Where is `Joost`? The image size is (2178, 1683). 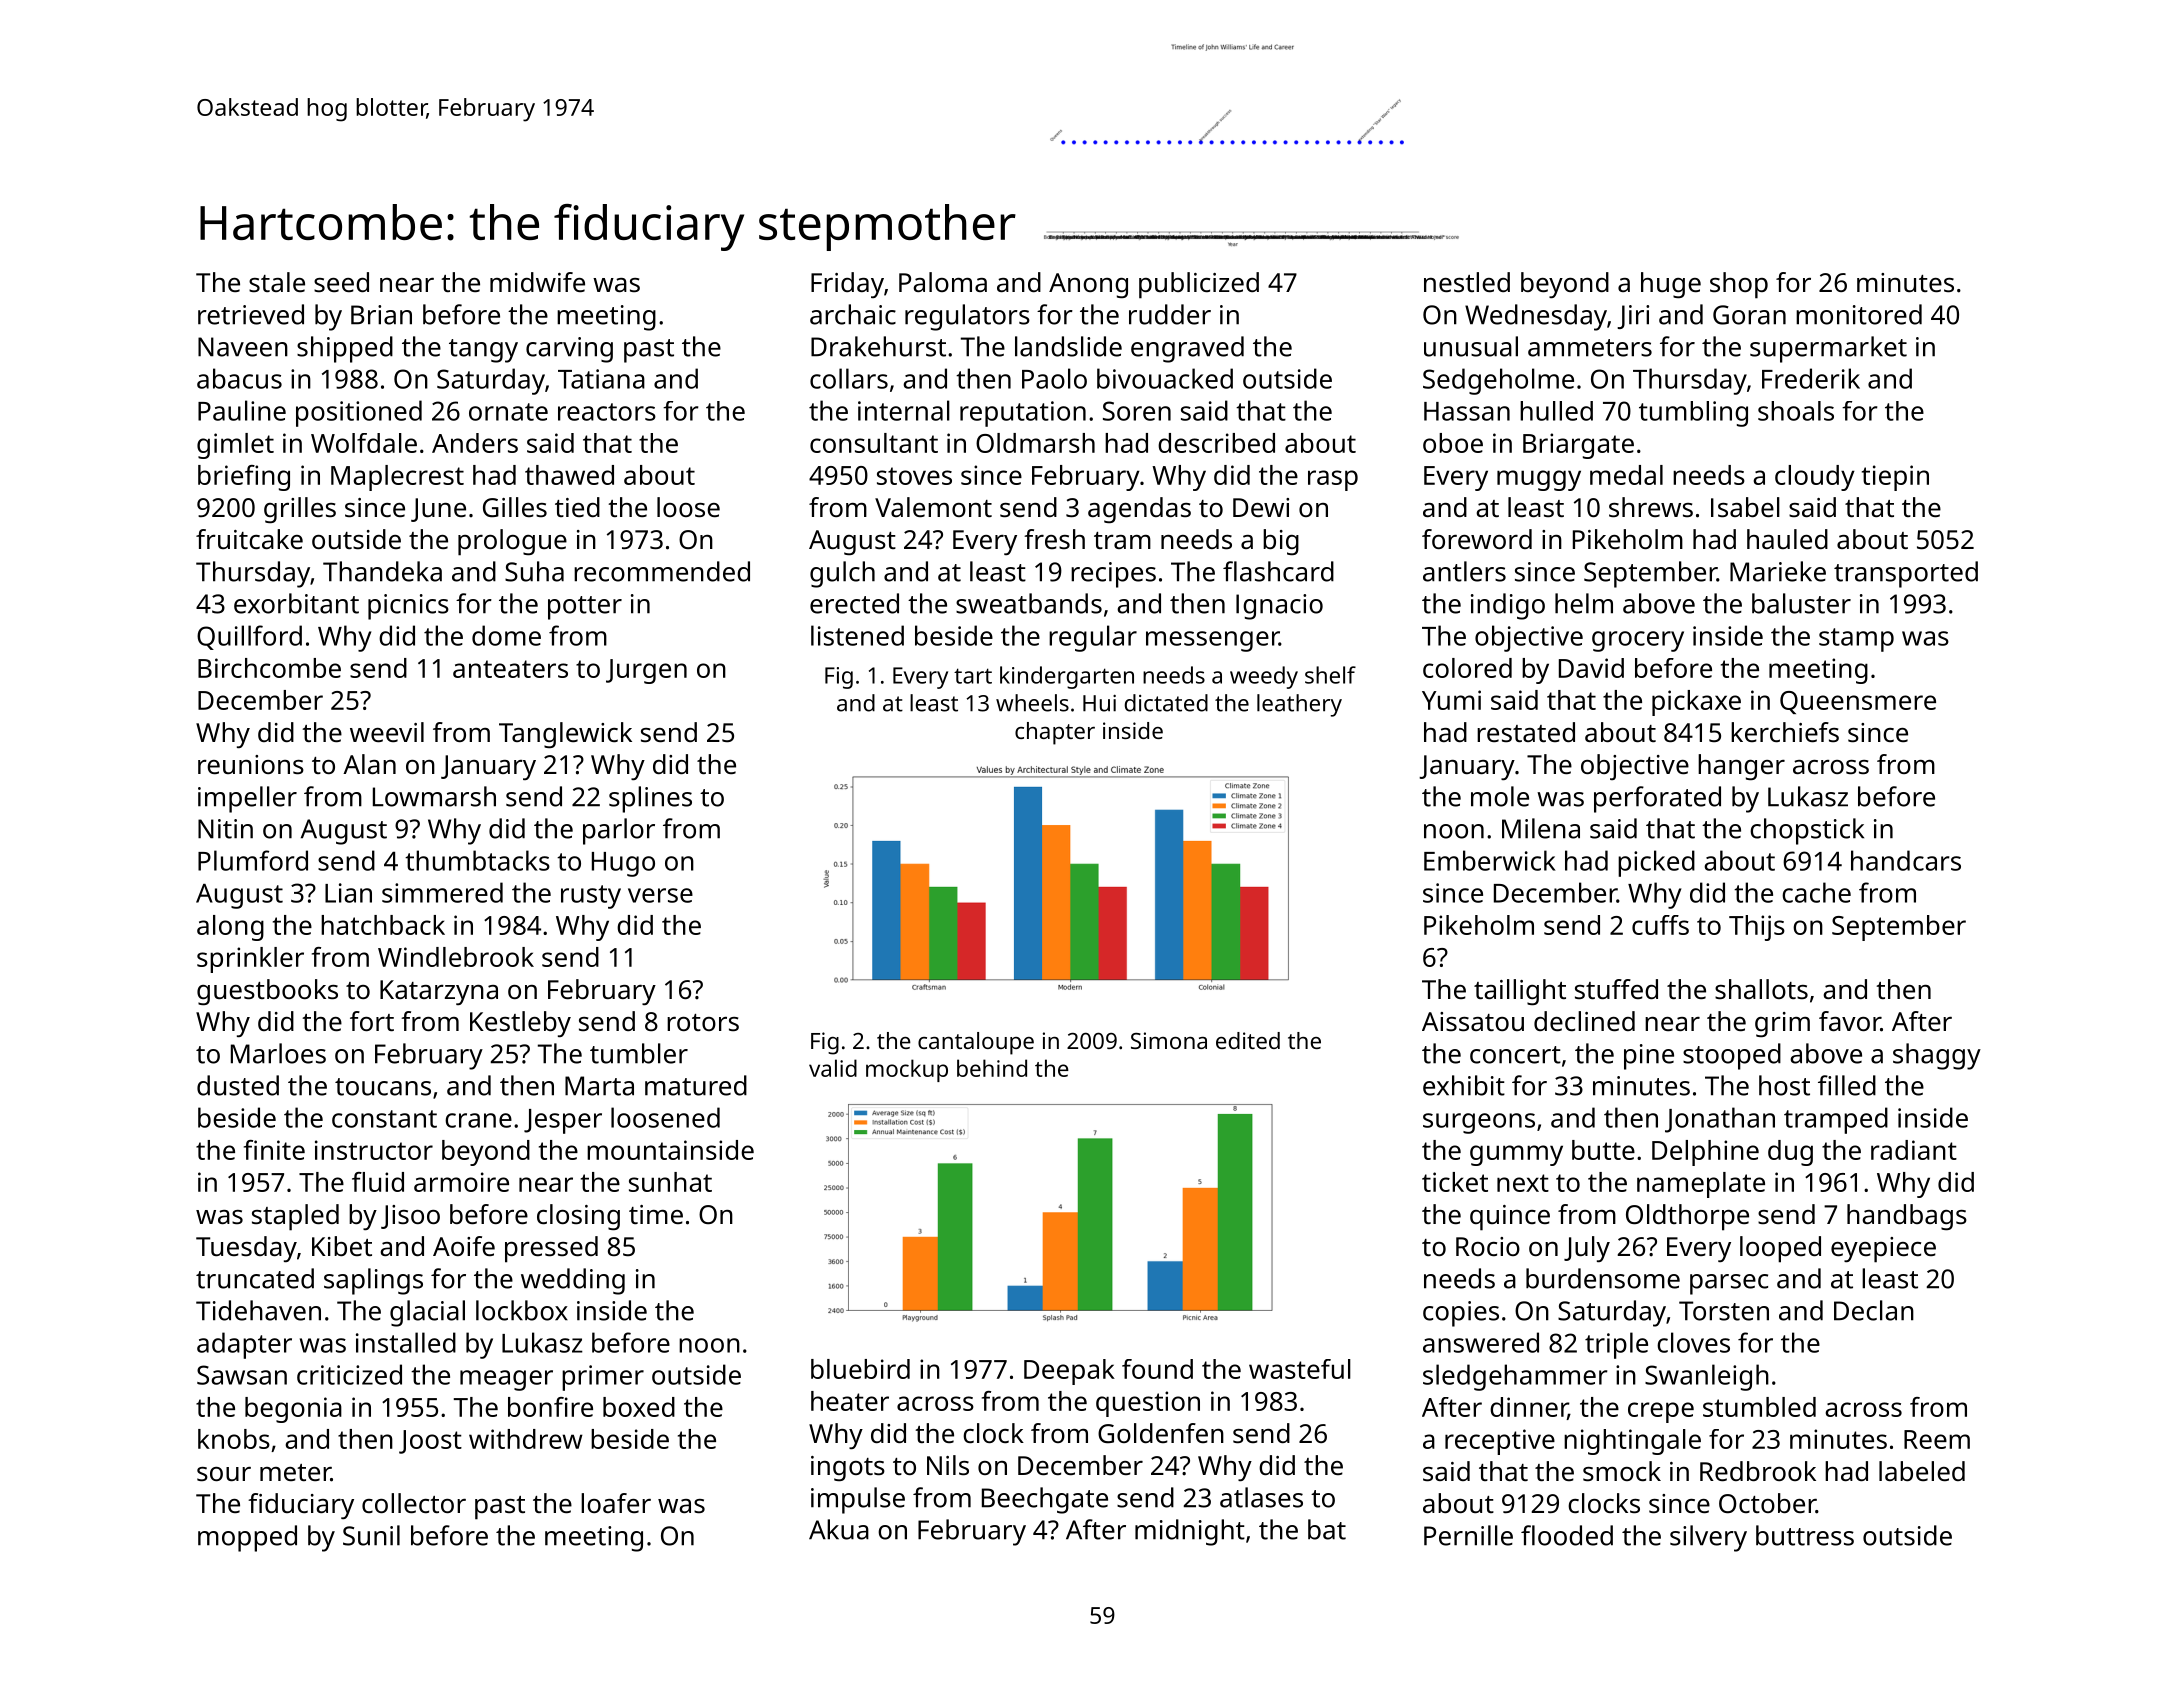 Joost is located at coordinates (430, 1442).
